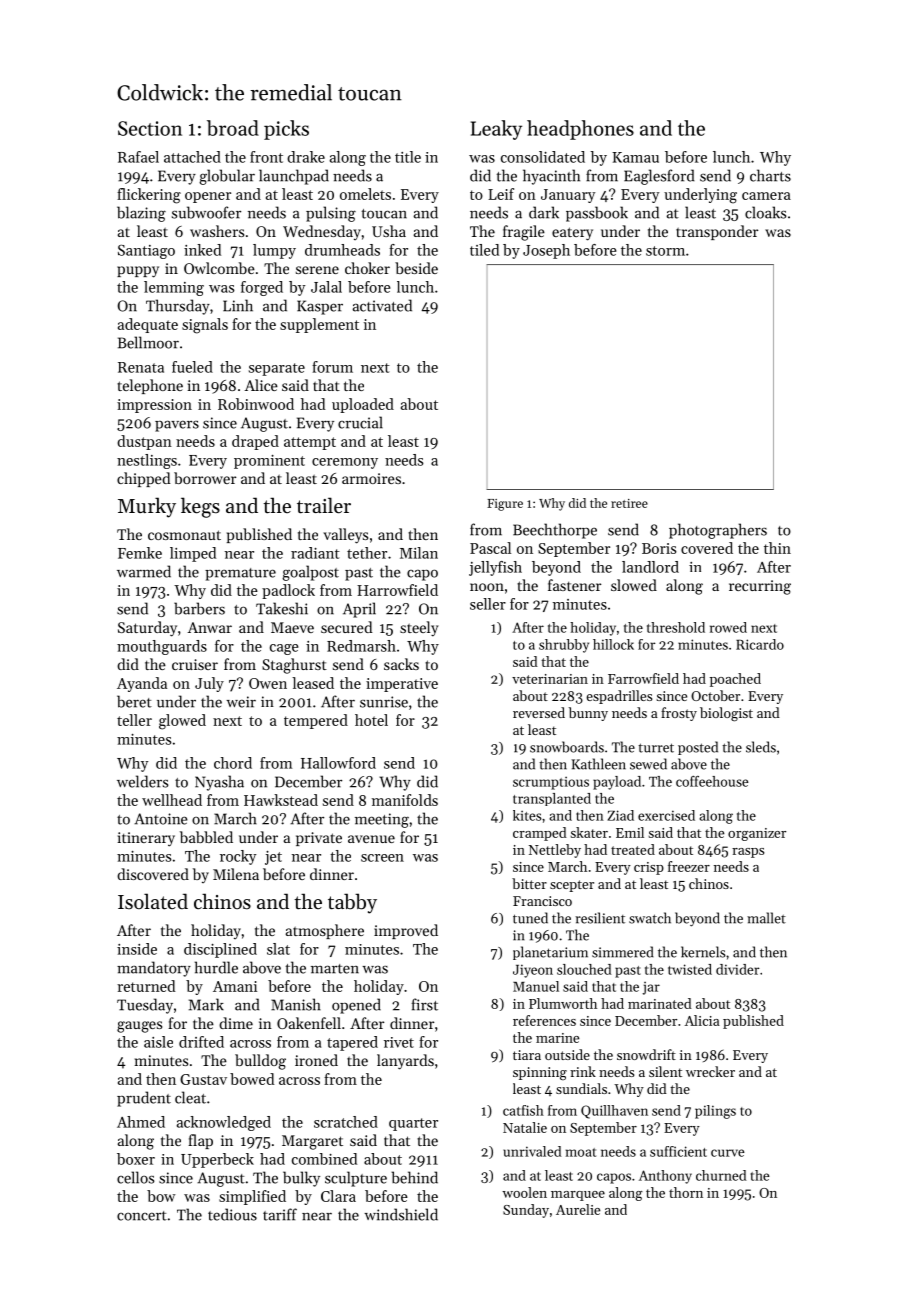 This screenshot has height=1316, width=908. What do you see at coordinates (757, 834) in the screenshot?
I see `organizer` at bounding box center [757, 834].
